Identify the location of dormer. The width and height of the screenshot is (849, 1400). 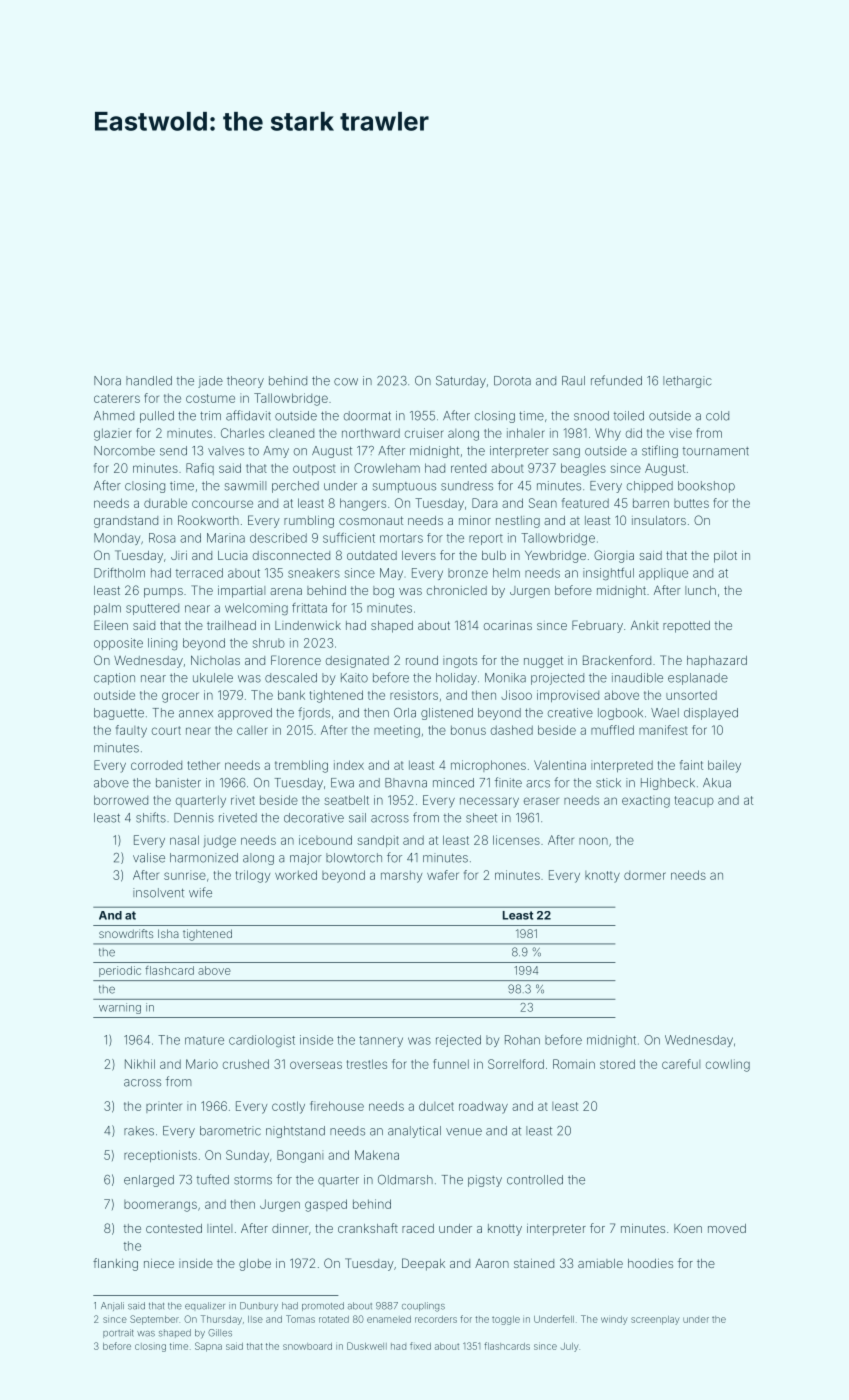
(645, 875).
